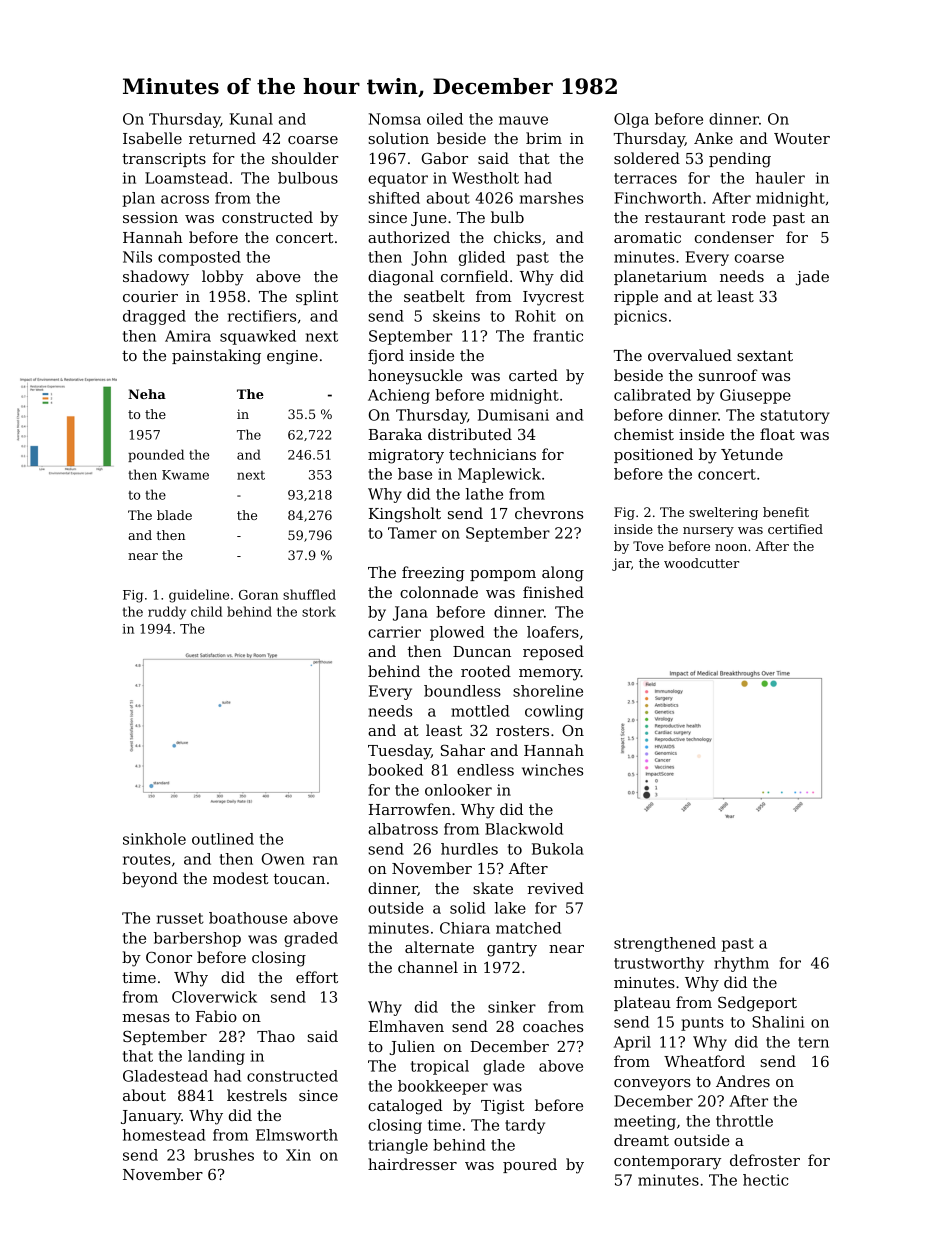 The image size is (952, 1233). Describe the element at coordinates (550, 675) in the screenshot. I see `memory` at that location.
